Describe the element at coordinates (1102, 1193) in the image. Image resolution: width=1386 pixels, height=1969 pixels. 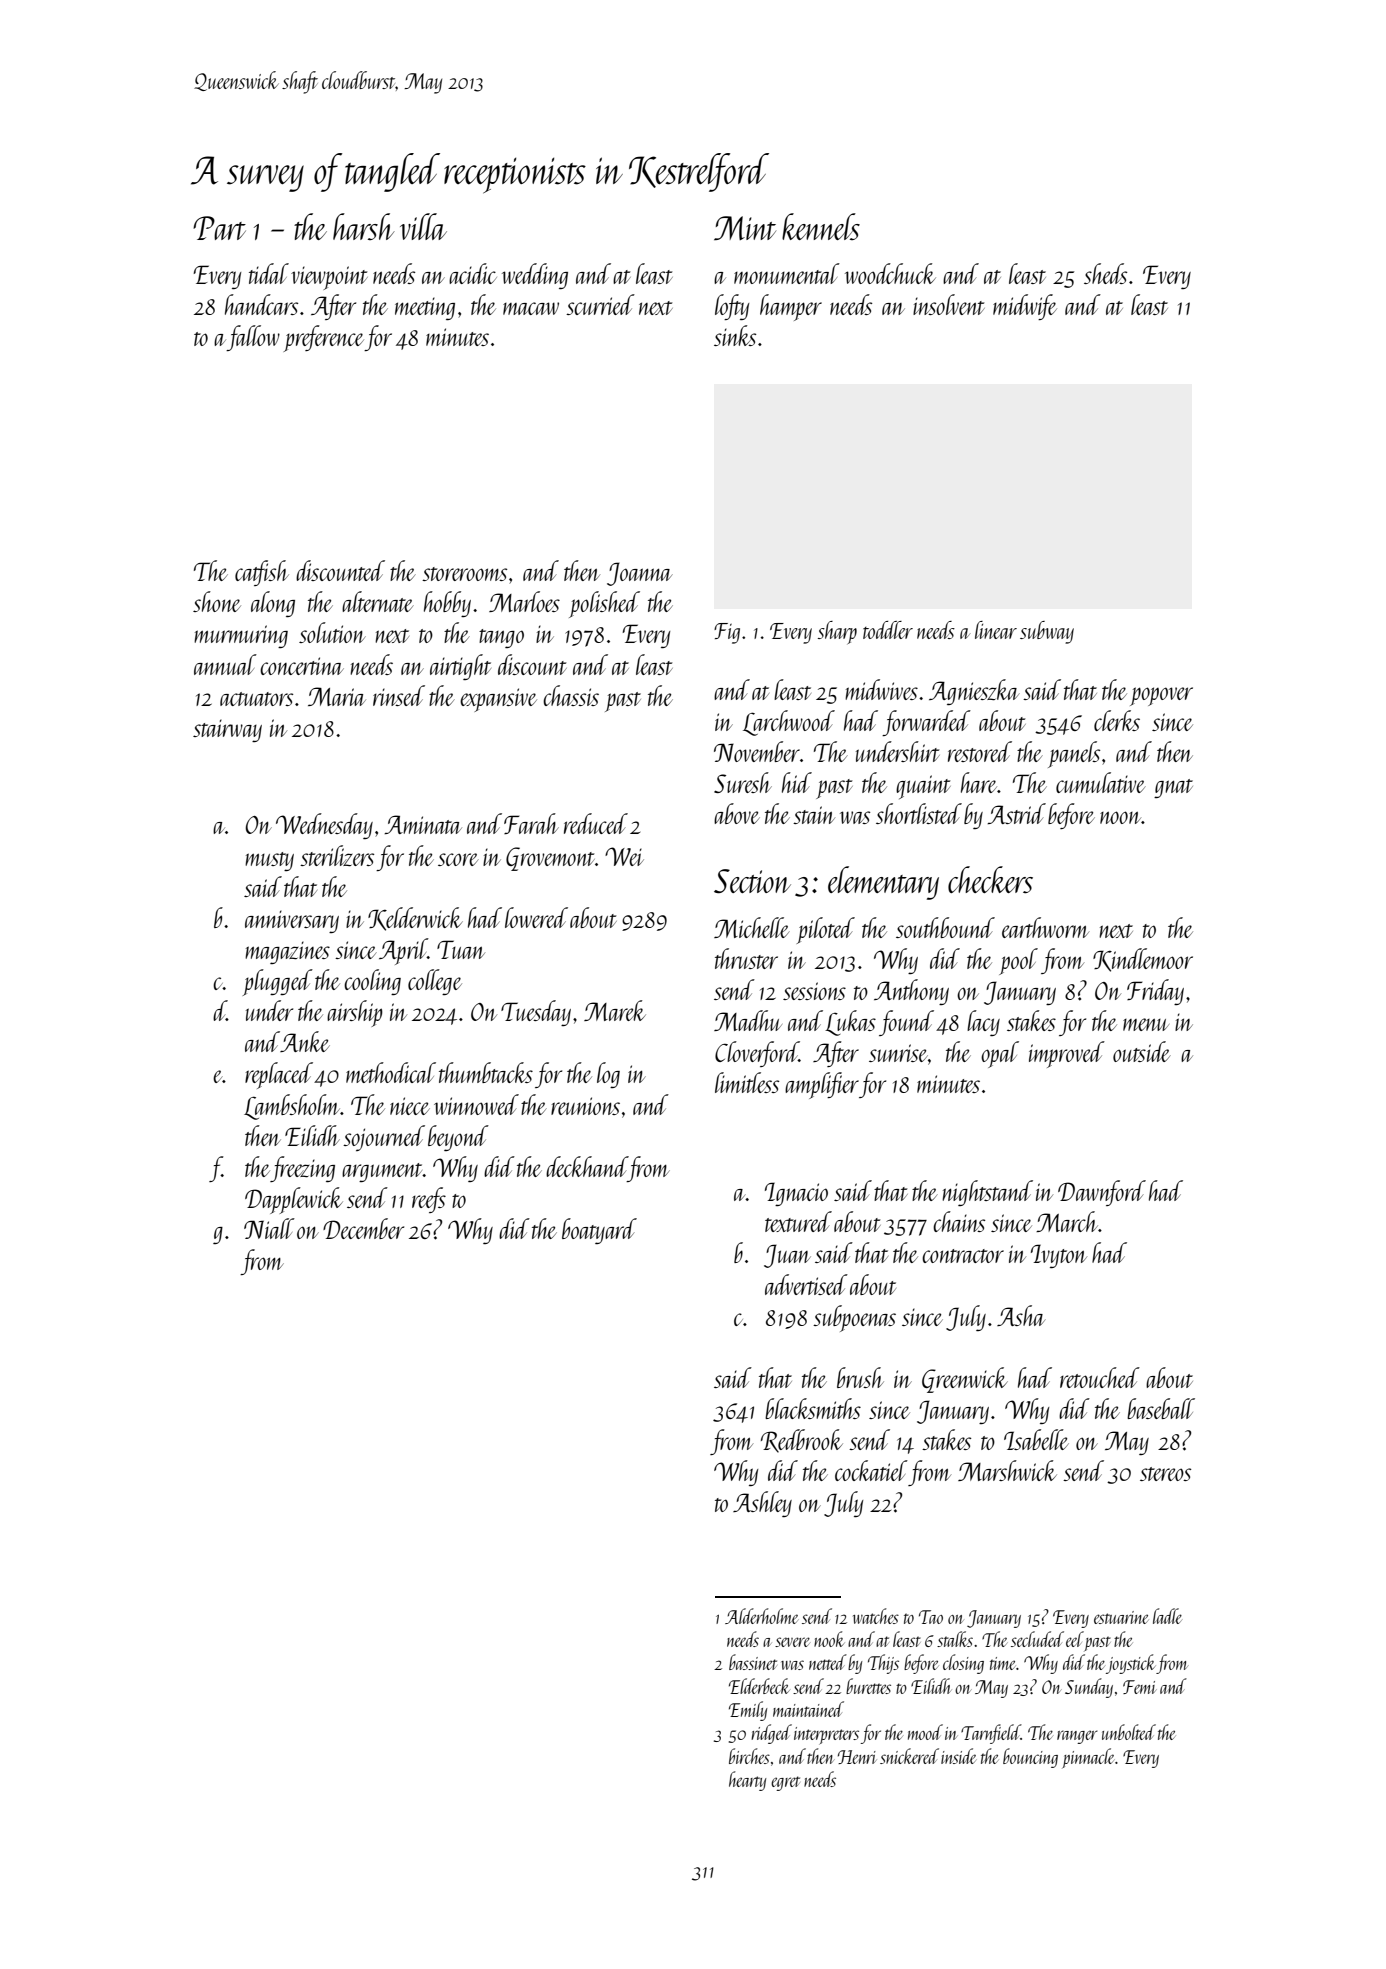
I see `Dawnford` at that location.
